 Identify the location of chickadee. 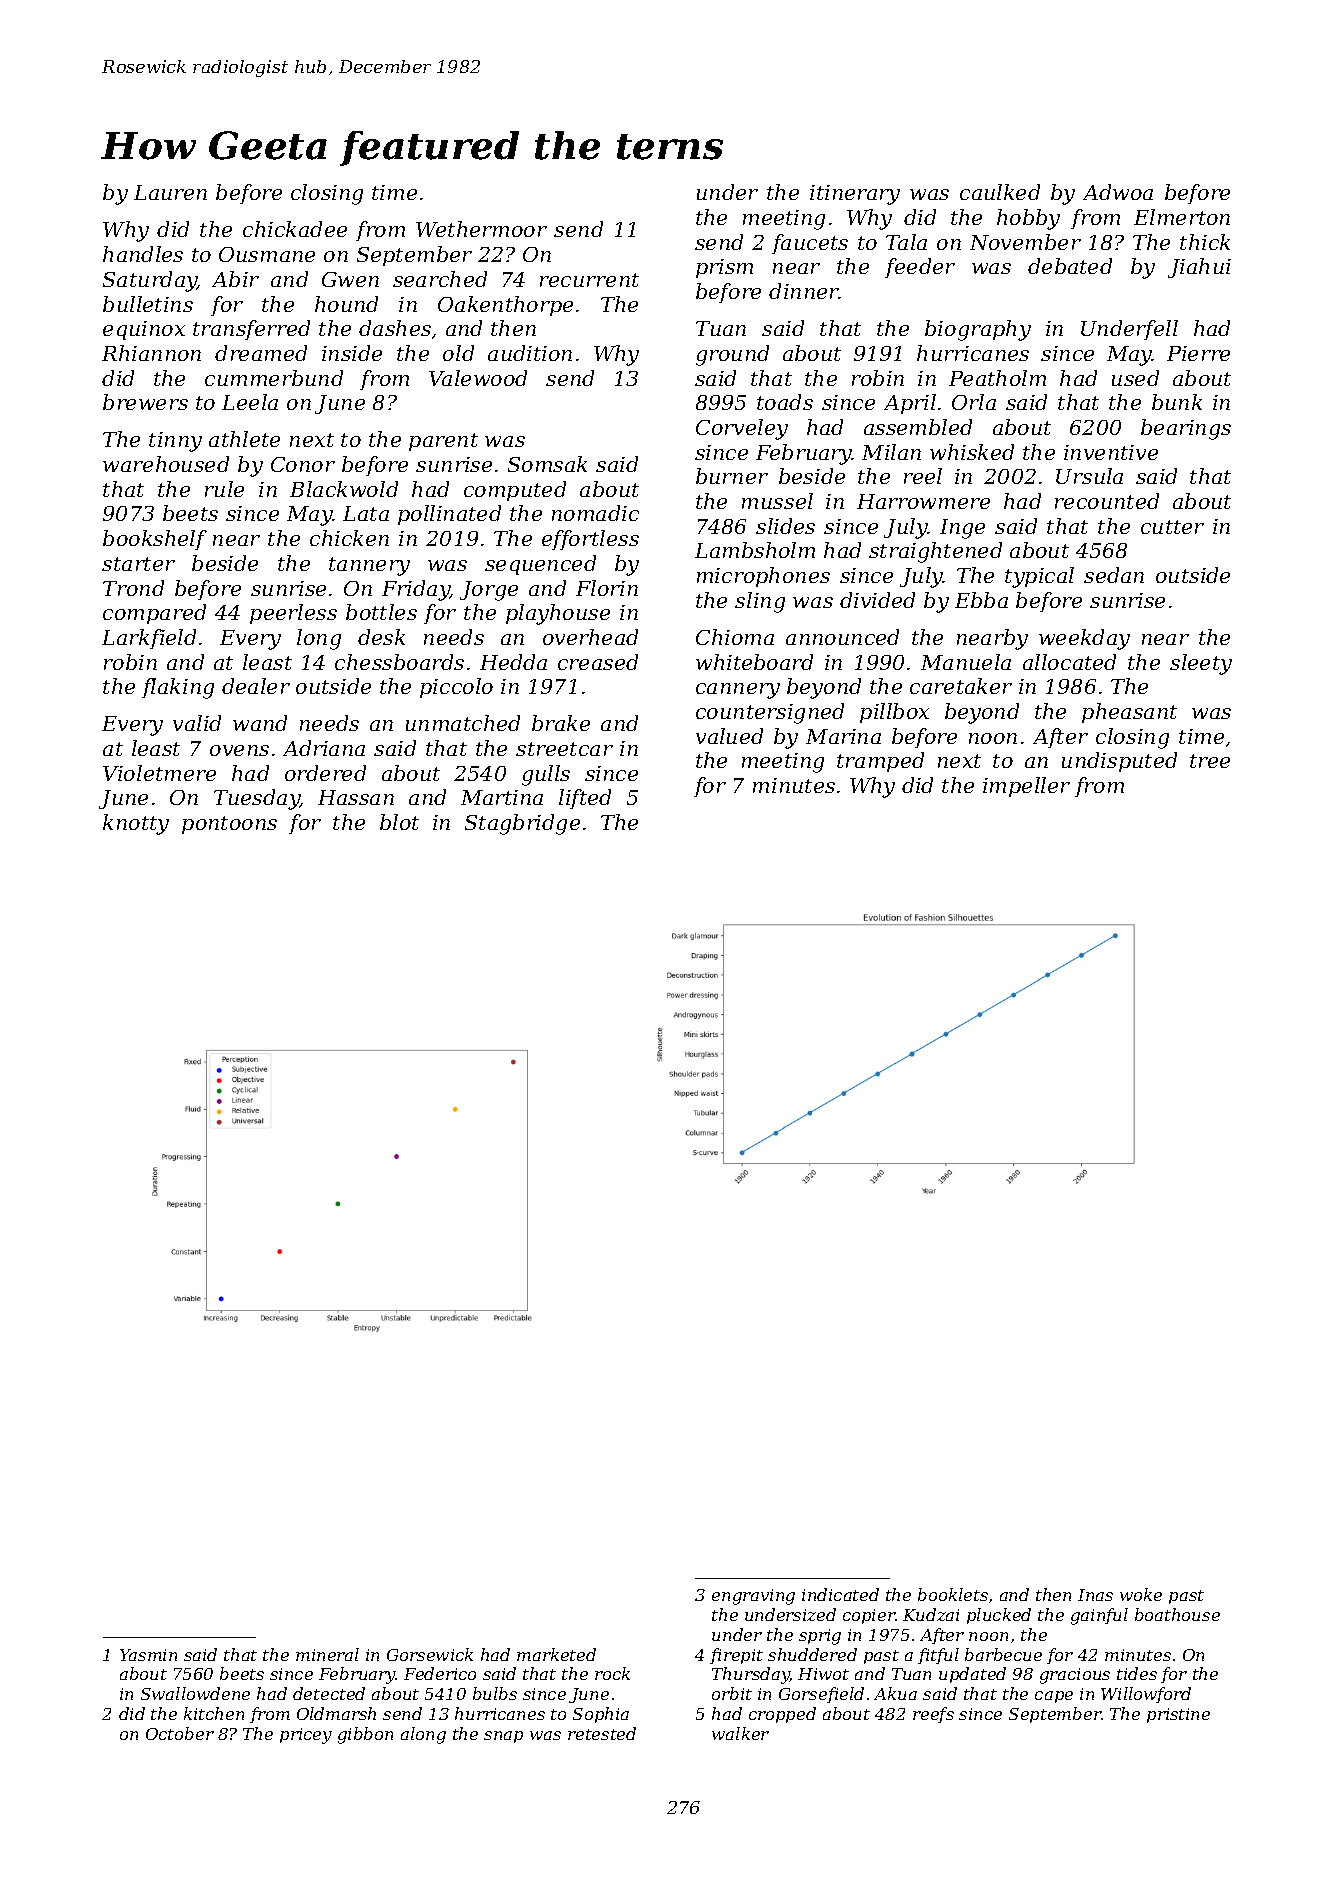
(295, 229).
